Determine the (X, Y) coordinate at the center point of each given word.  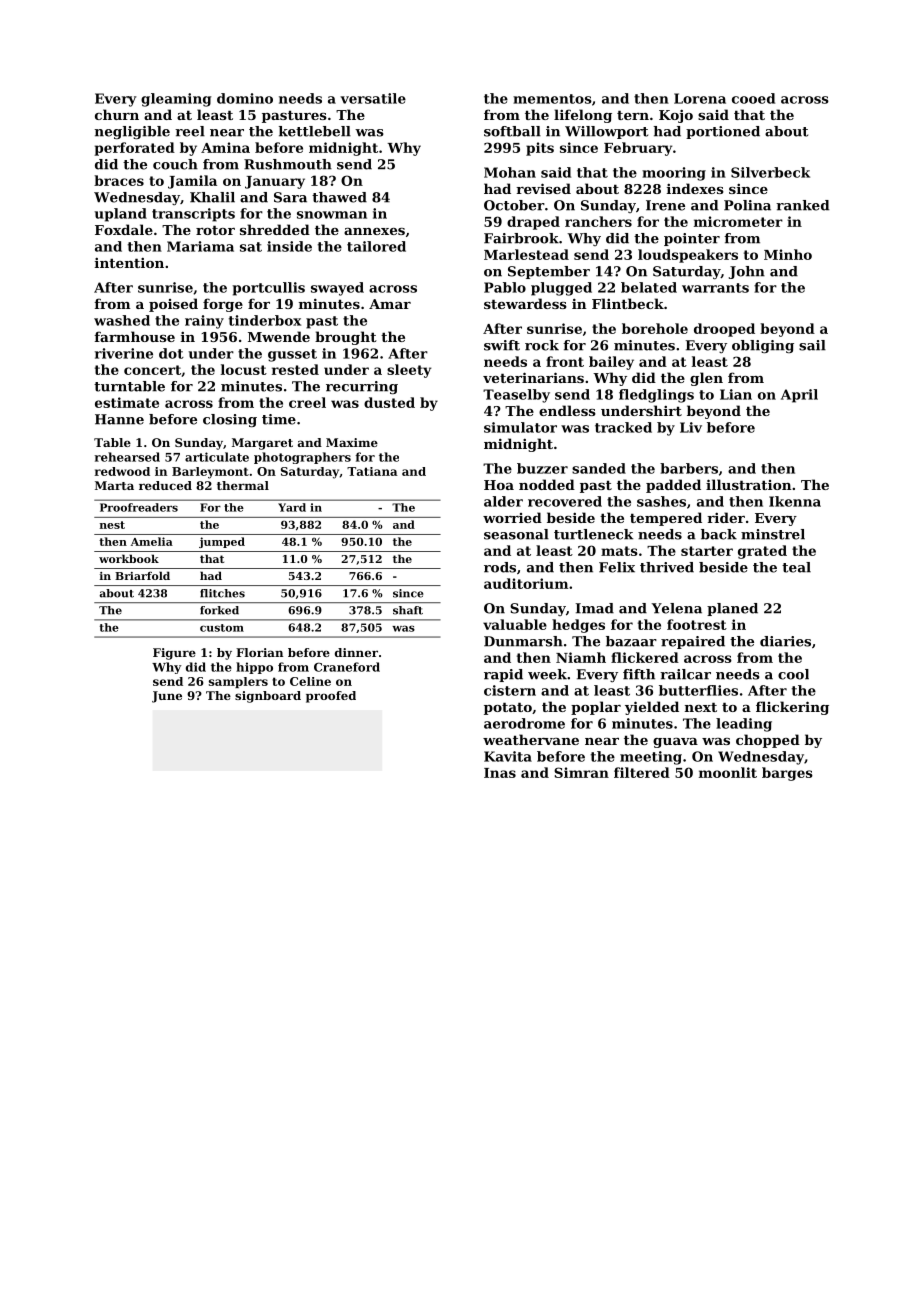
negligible (132, 132)
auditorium (526, 583)
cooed (753, 98)
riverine (124, 353)
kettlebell (315, 131)
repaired (693, 642)
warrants (715, 288)
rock (542, 345)
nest (112, 525)
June (167, 697)
